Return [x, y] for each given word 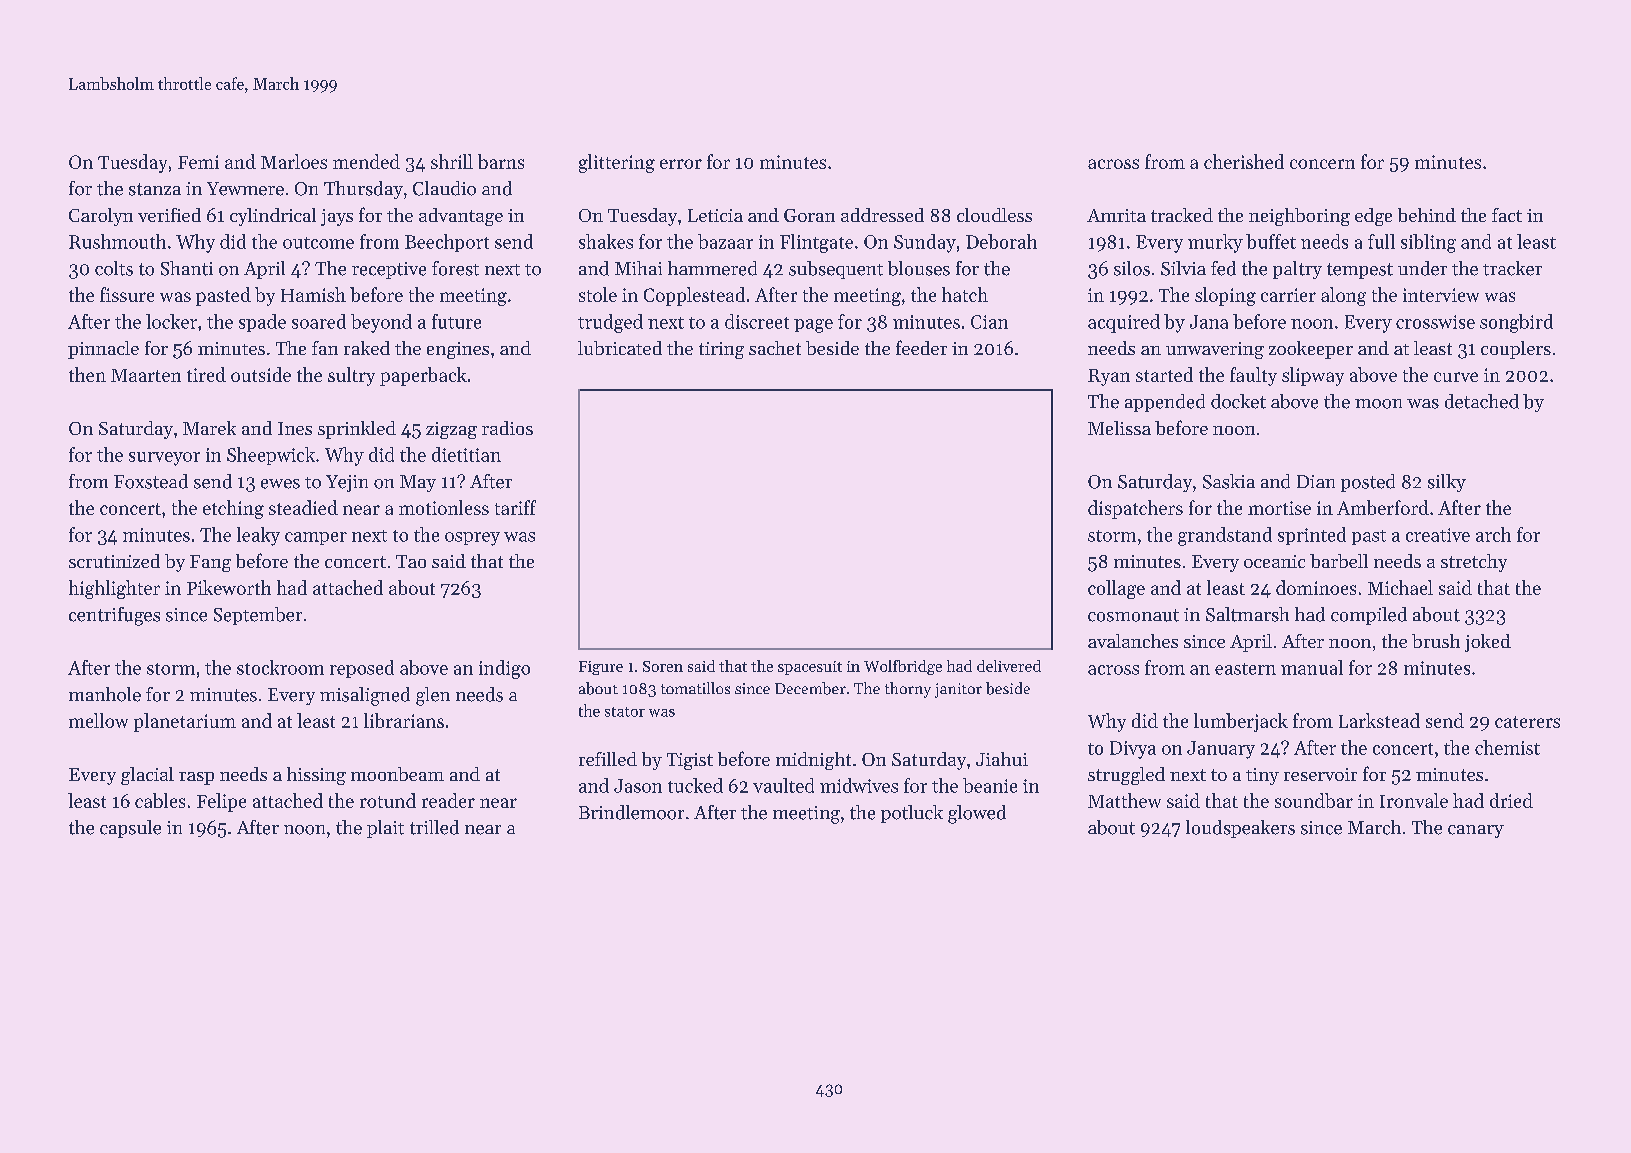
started [1164, 374]
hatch [965, 294]
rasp [196, 778]
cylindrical [273, 217]
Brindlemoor [631, 812]
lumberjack [1241, 722]
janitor [958, 690]
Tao [411, 561]
